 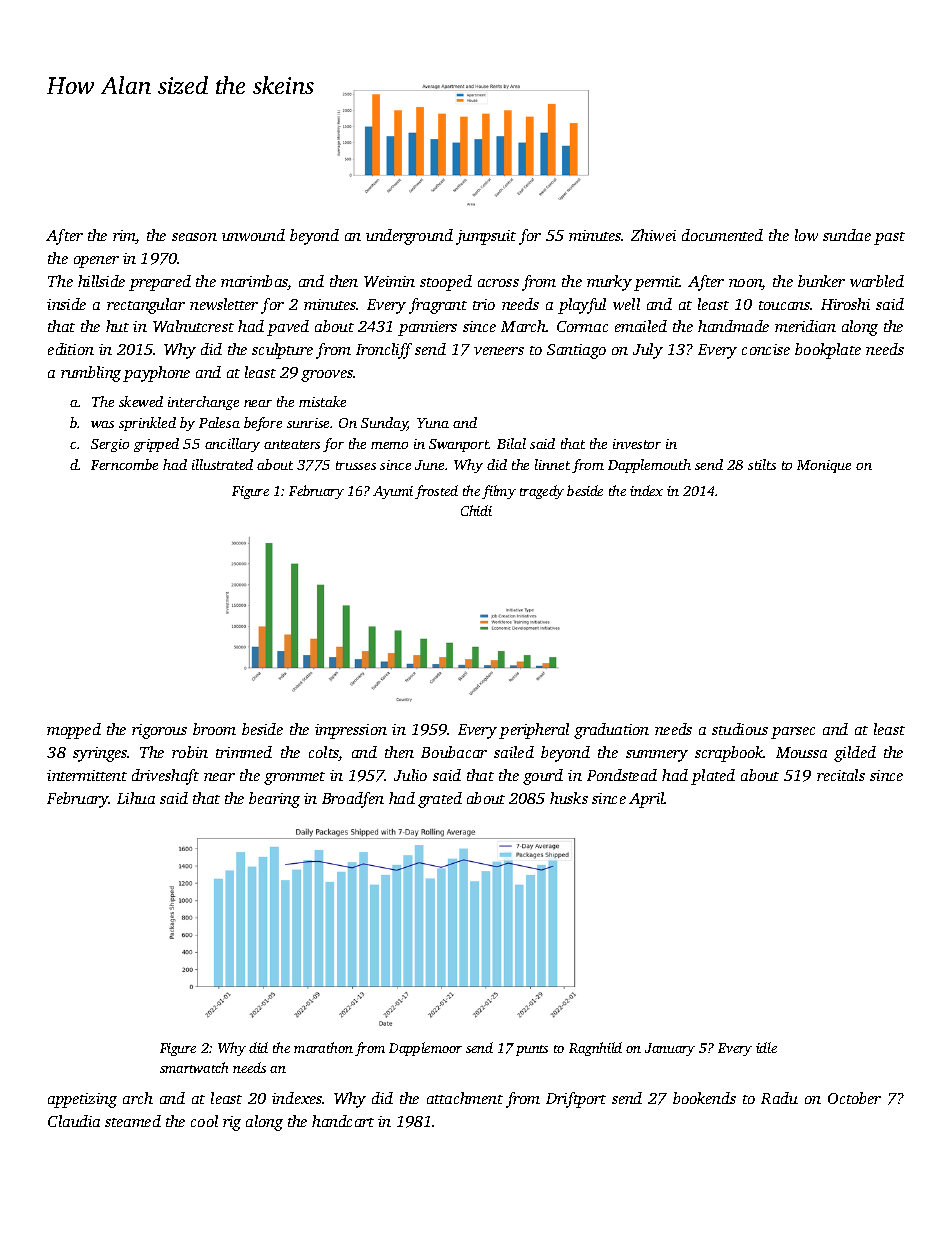 I want to click on Monique, so click(x=824, y=466).
